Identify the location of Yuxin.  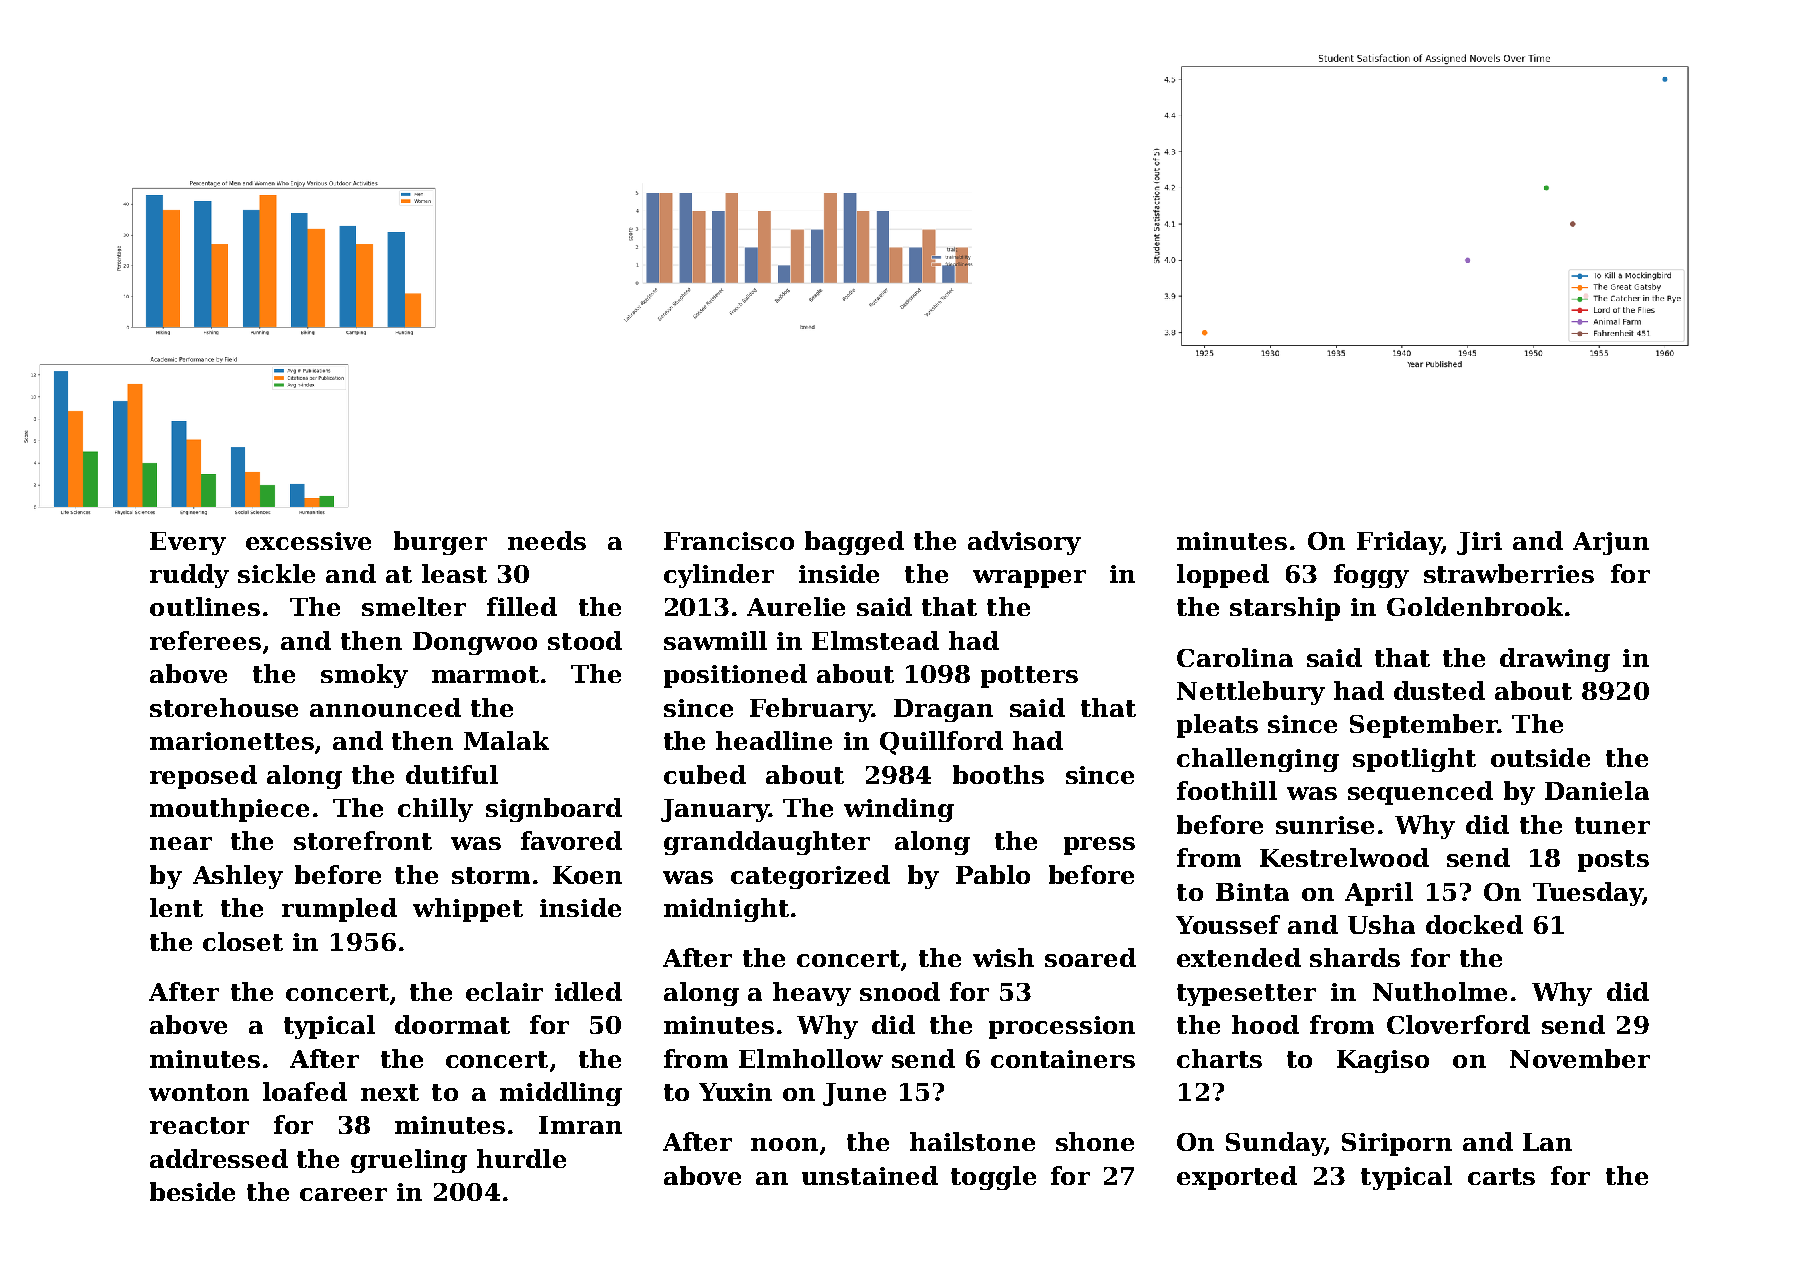
(735, 1092).
